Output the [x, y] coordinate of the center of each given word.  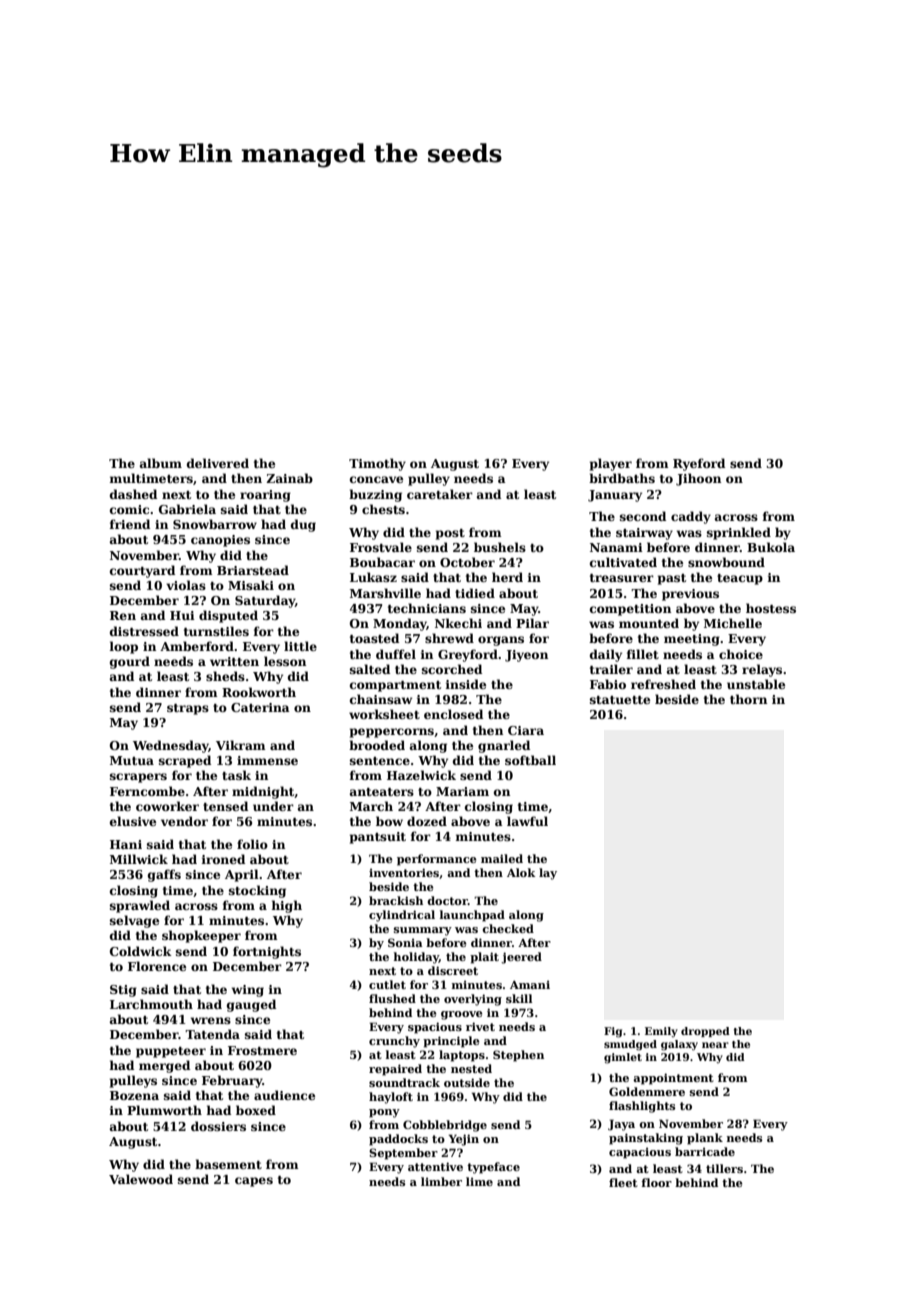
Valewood [141, 1179]
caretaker [440, 494]
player [611, 464]
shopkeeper [201, 936]
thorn [748, 699]
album [161, 463]
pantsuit [378, 838]
